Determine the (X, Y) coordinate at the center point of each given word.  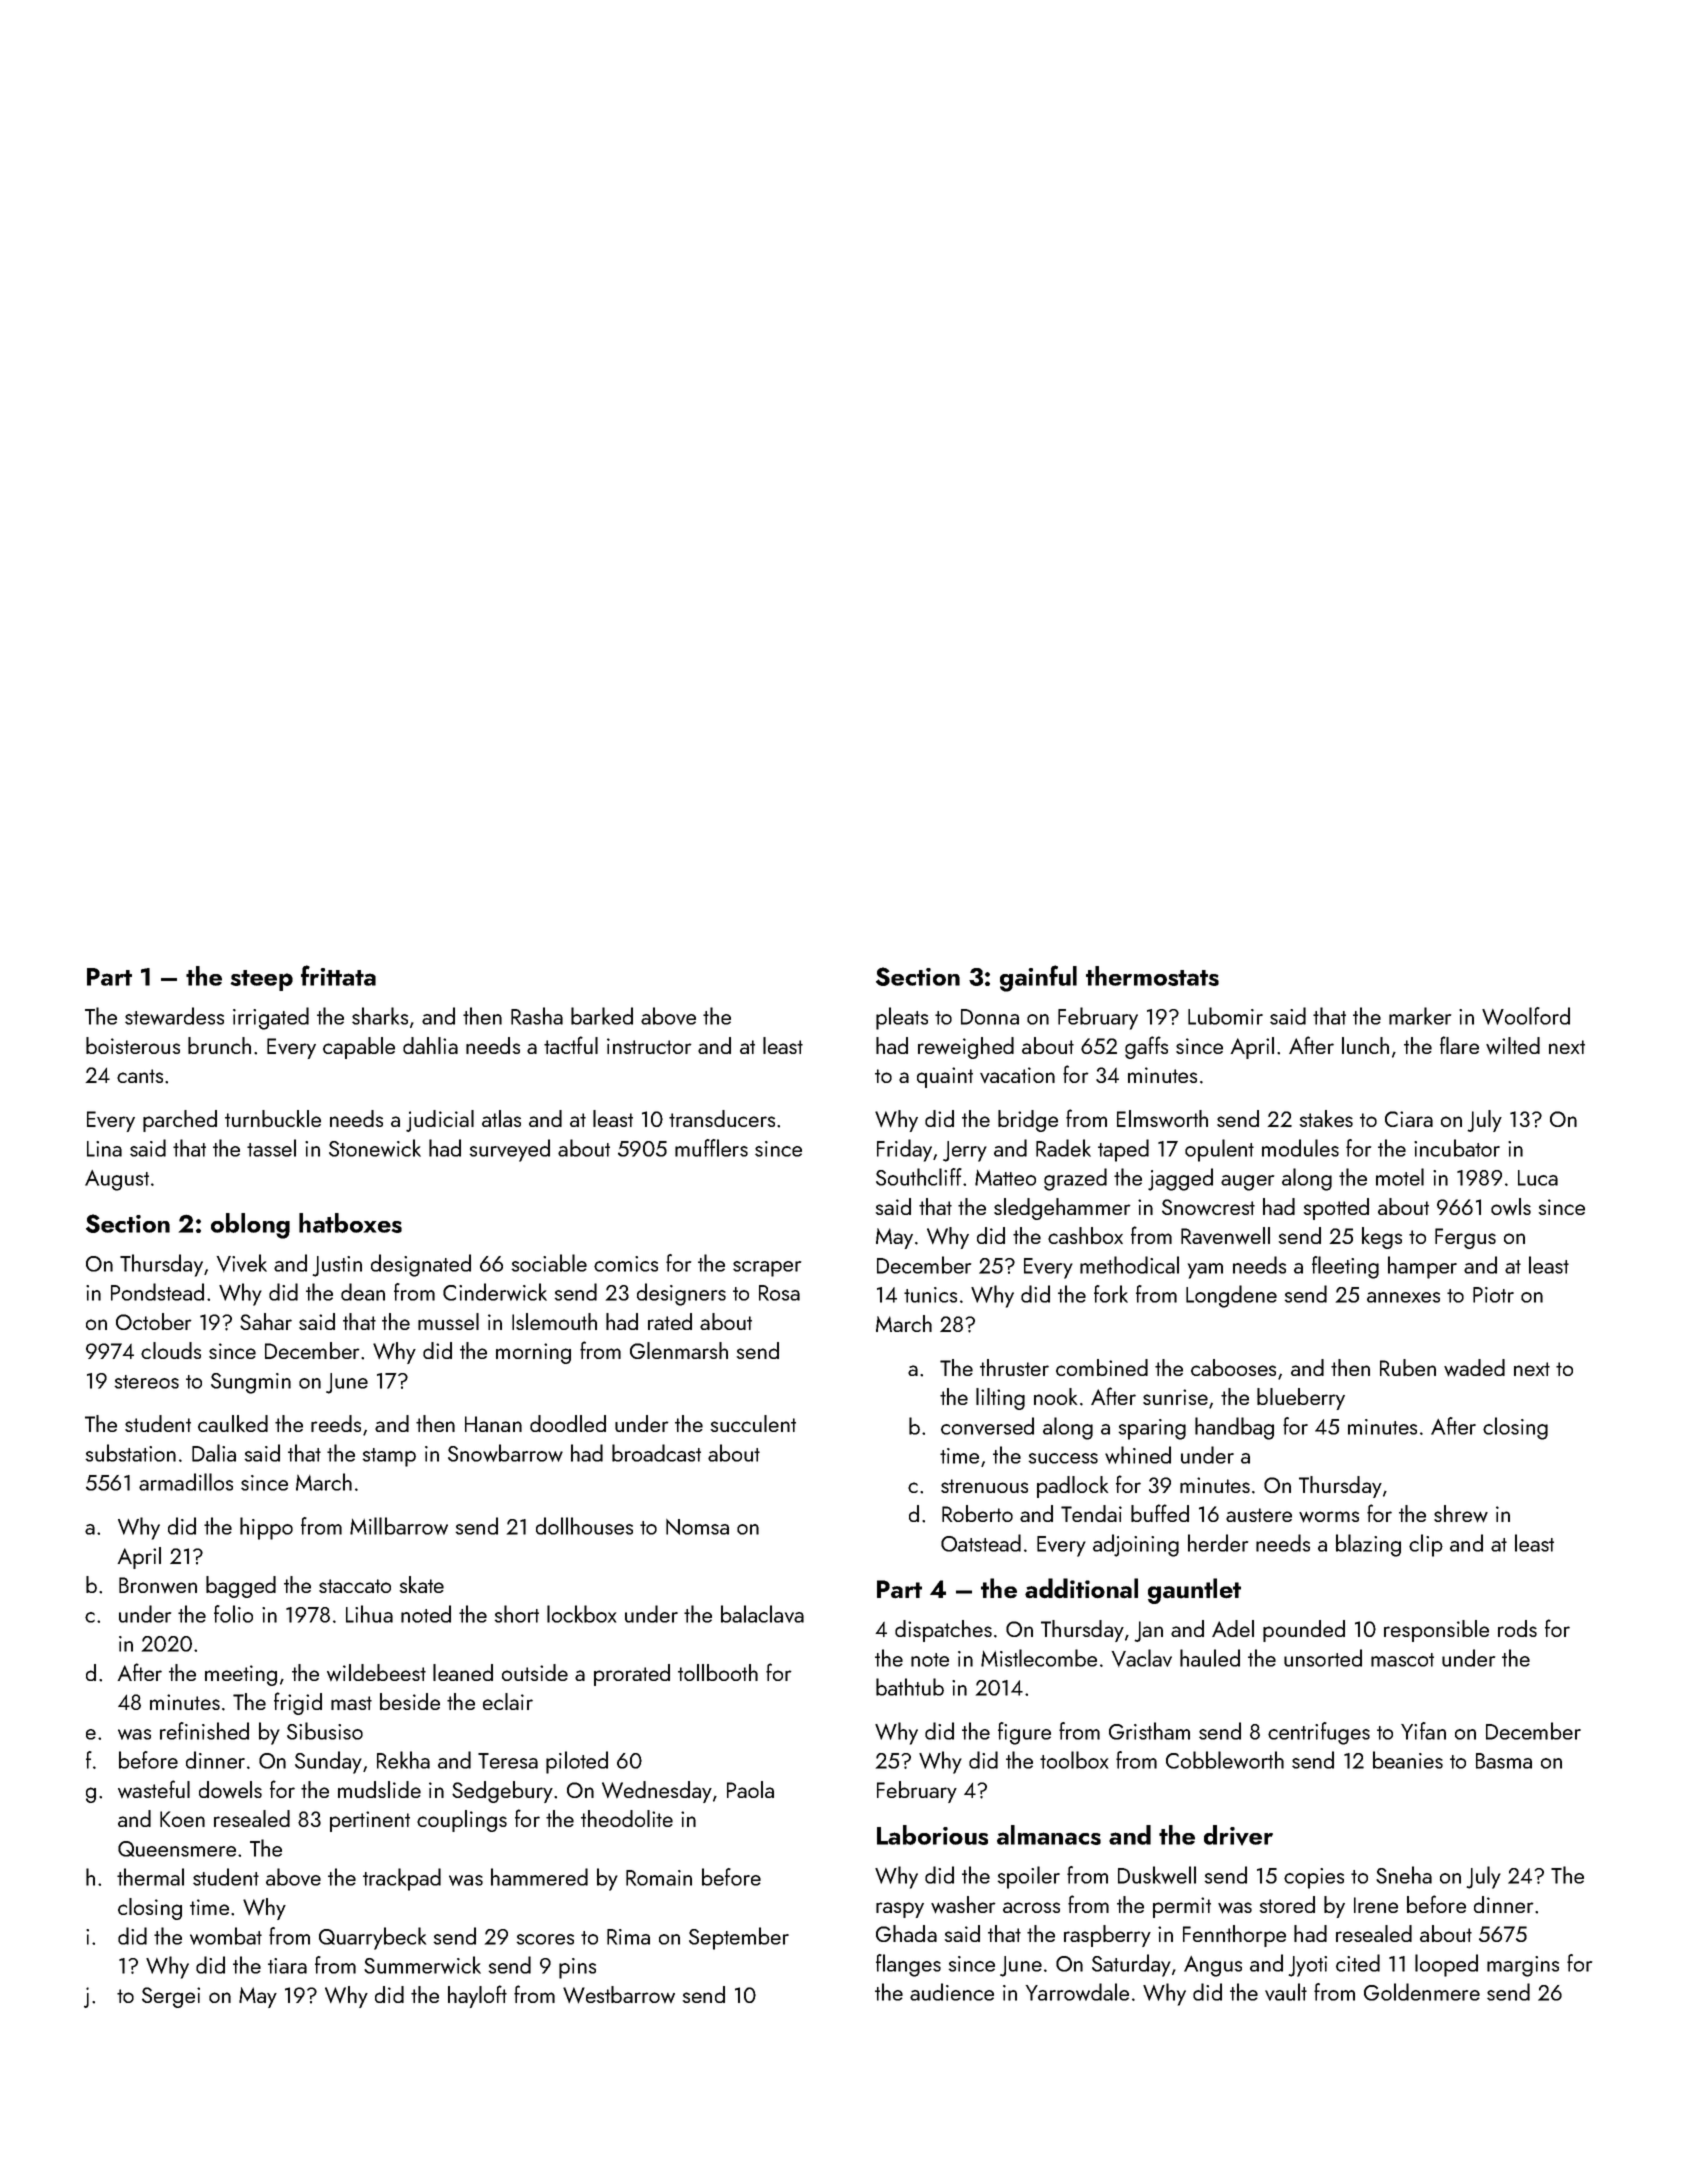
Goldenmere (1422, 1992)
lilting (1000, 1399)
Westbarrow (619, 1994)
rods (1517, 1628)
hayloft (477, 1996)
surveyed (510, 1150)
